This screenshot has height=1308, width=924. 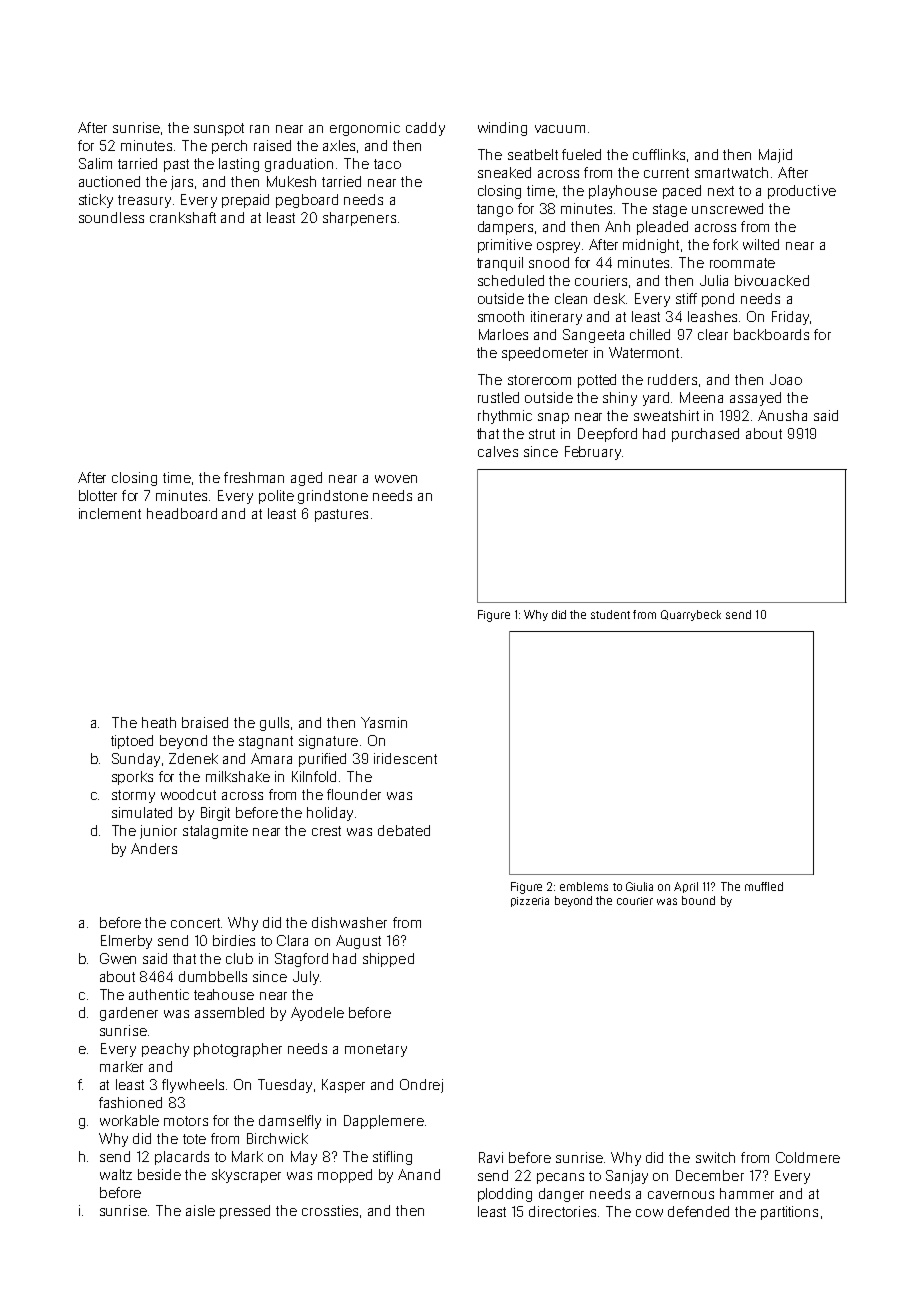 I want to click on pecans, so click(x=560, y=1178).
